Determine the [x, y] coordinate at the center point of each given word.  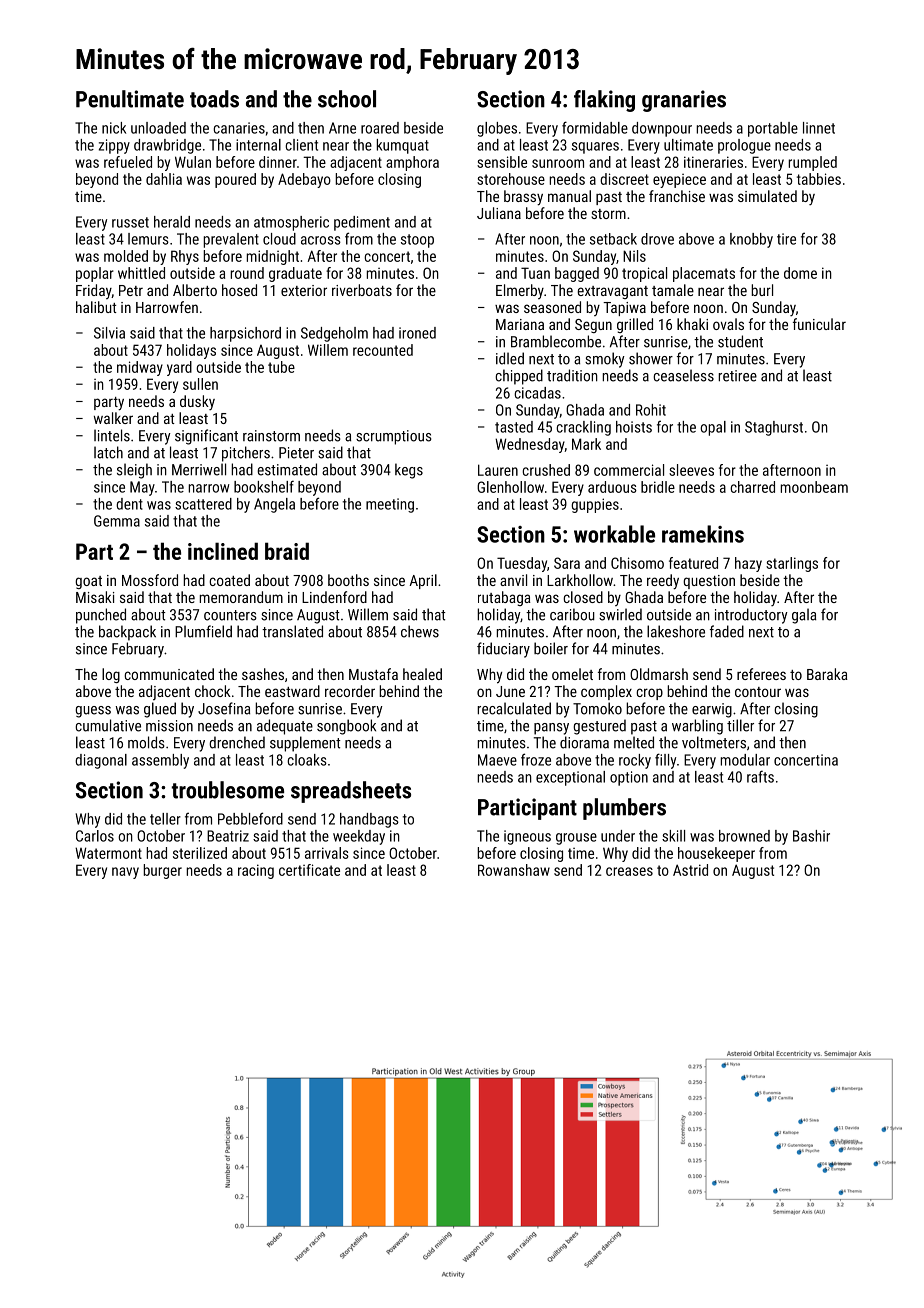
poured [235, 180]
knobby [751, 240]
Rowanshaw [514, 870]
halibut [96, 307]
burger [162, 871]
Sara [567, 563]
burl [762, 290]
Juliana [499, 213]
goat [88, 582]
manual [569, 196]
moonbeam [814, 487]
